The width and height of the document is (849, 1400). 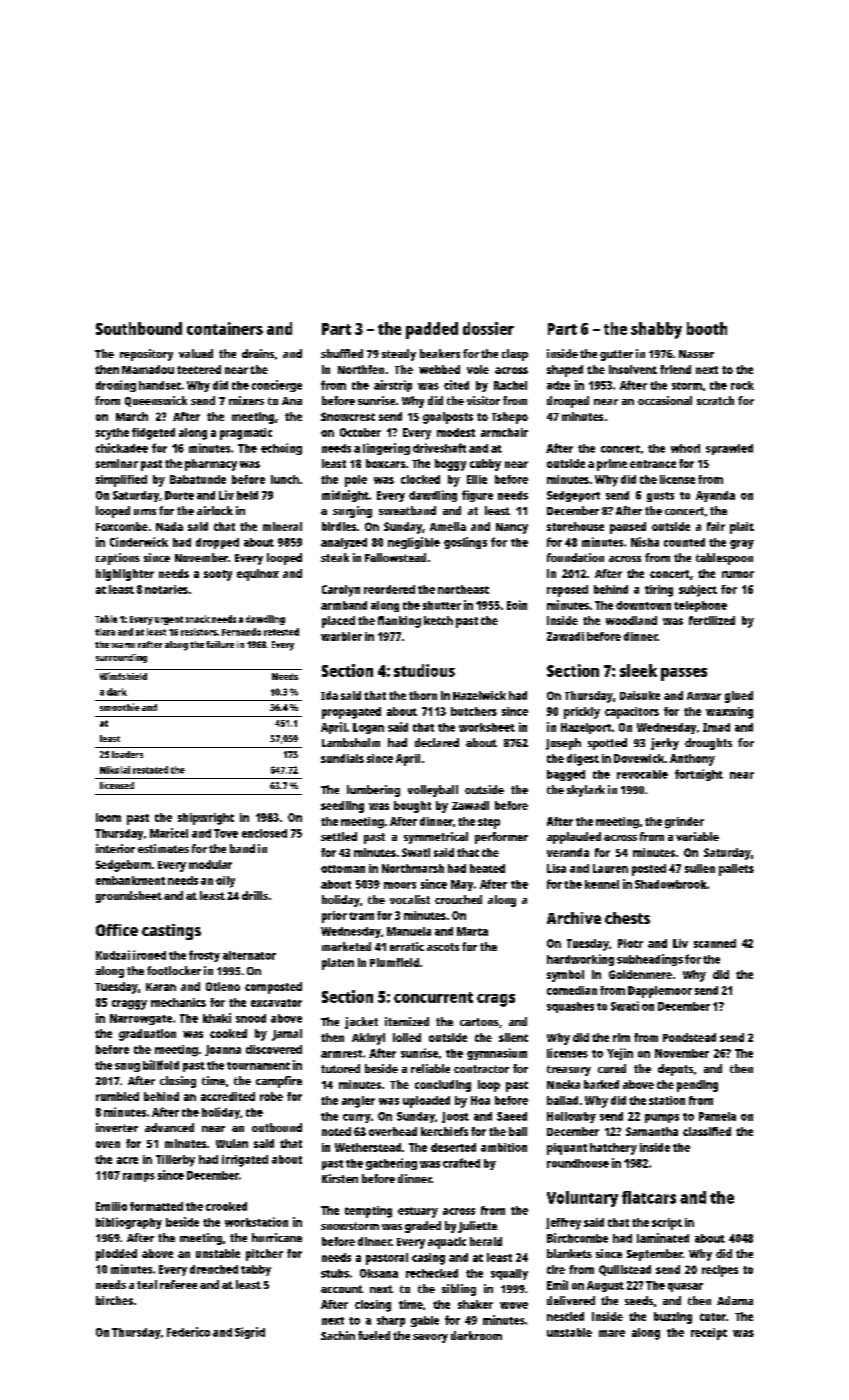 What do you see at coordinates (130, 880) in the document?
I see `embankment` at bounding box center [130, 880].
